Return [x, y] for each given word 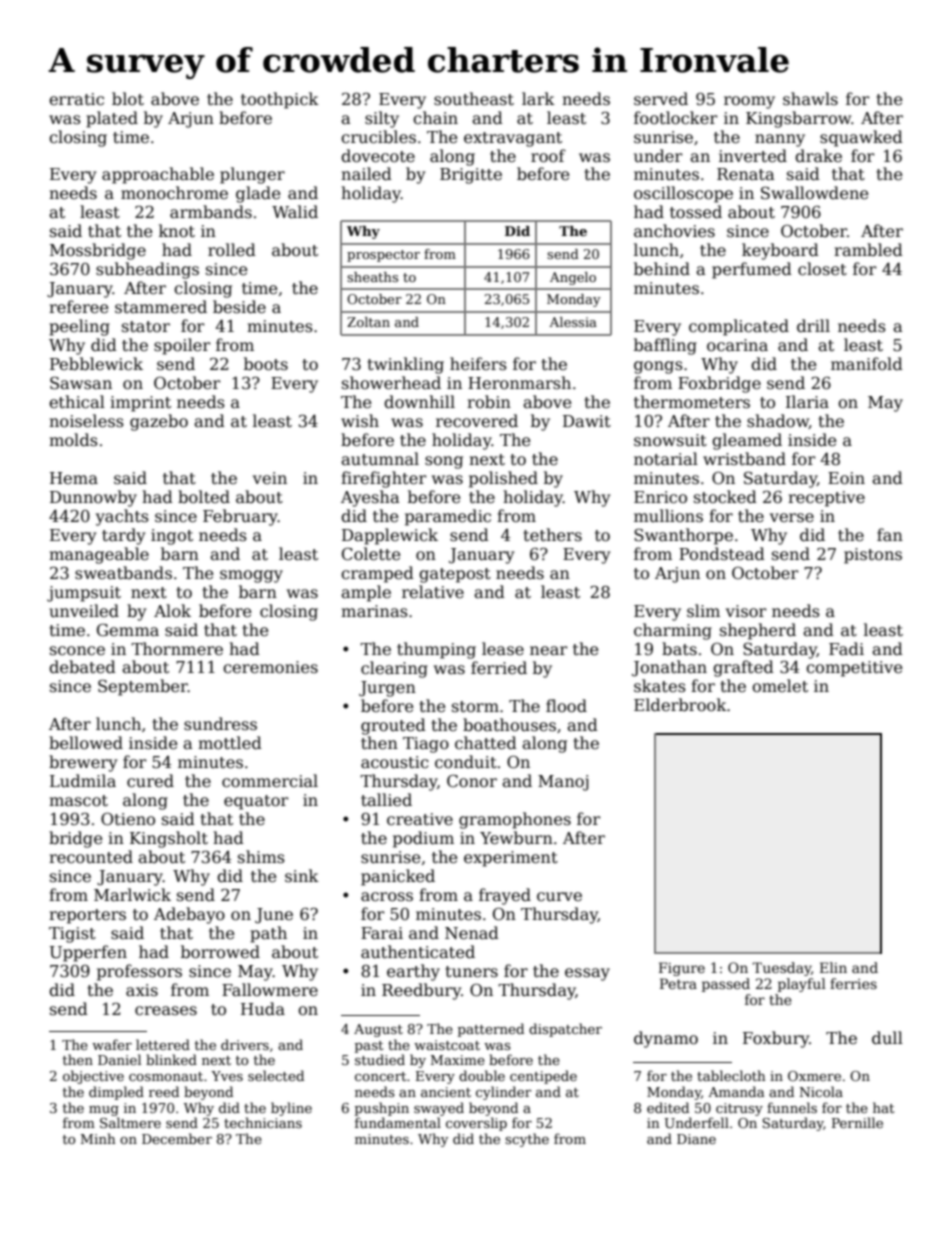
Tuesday [781, 969]
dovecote [378, 156]
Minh [98, 1138]
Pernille [857, 1122]
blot [128, 99]
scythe [527, 1140]
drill [813, 325]
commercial [270, 781]
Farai [382, 933]
